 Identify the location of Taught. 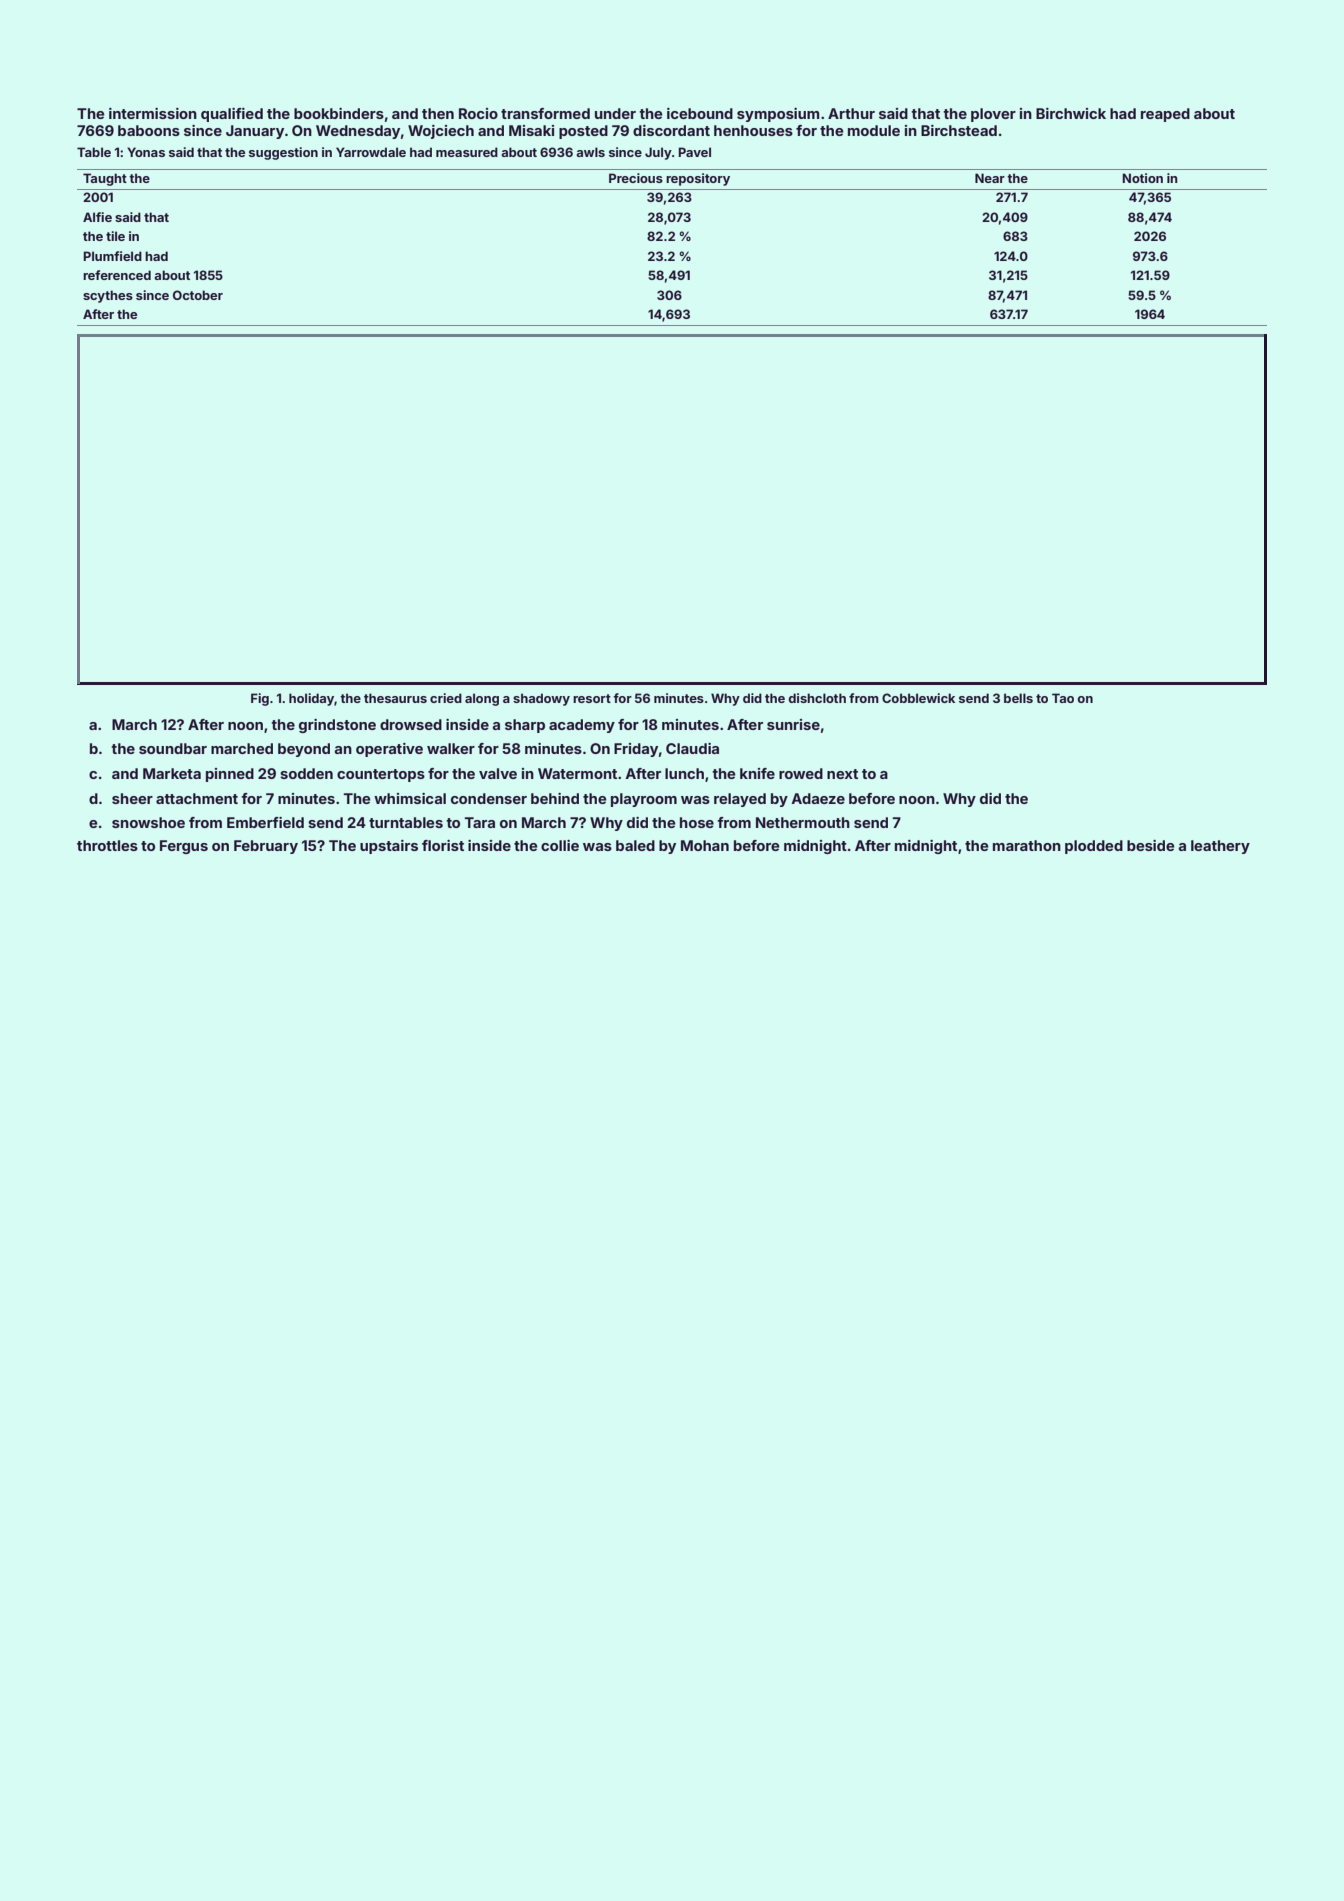
(105, 179).
